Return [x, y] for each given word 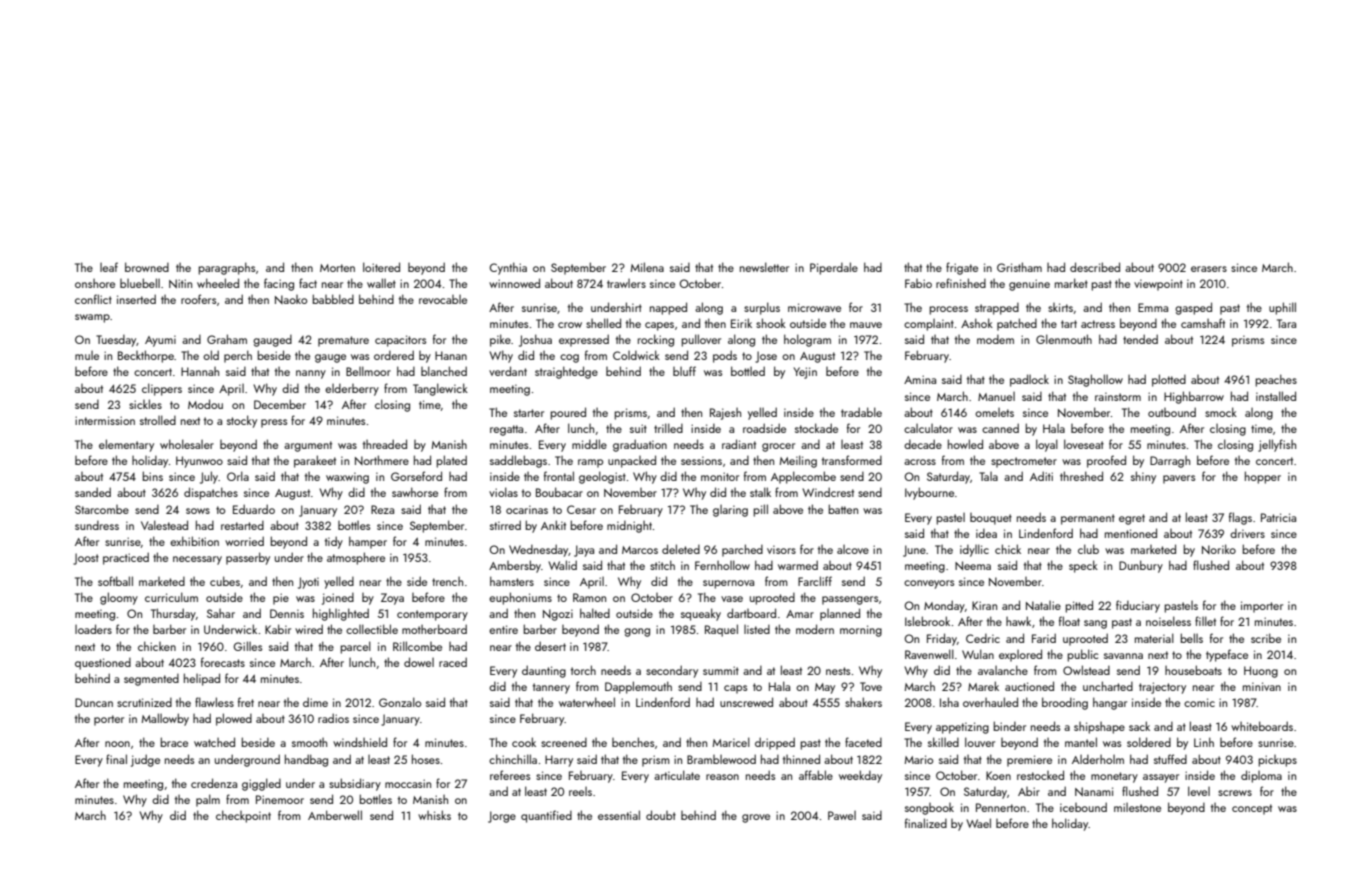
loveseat [1084, 444]
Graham [227, 339]
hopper [1263, 477]
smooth [309, 742]
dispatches [211, 493]
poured [568, 413]
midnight [629, 526]
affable [816, 775]
